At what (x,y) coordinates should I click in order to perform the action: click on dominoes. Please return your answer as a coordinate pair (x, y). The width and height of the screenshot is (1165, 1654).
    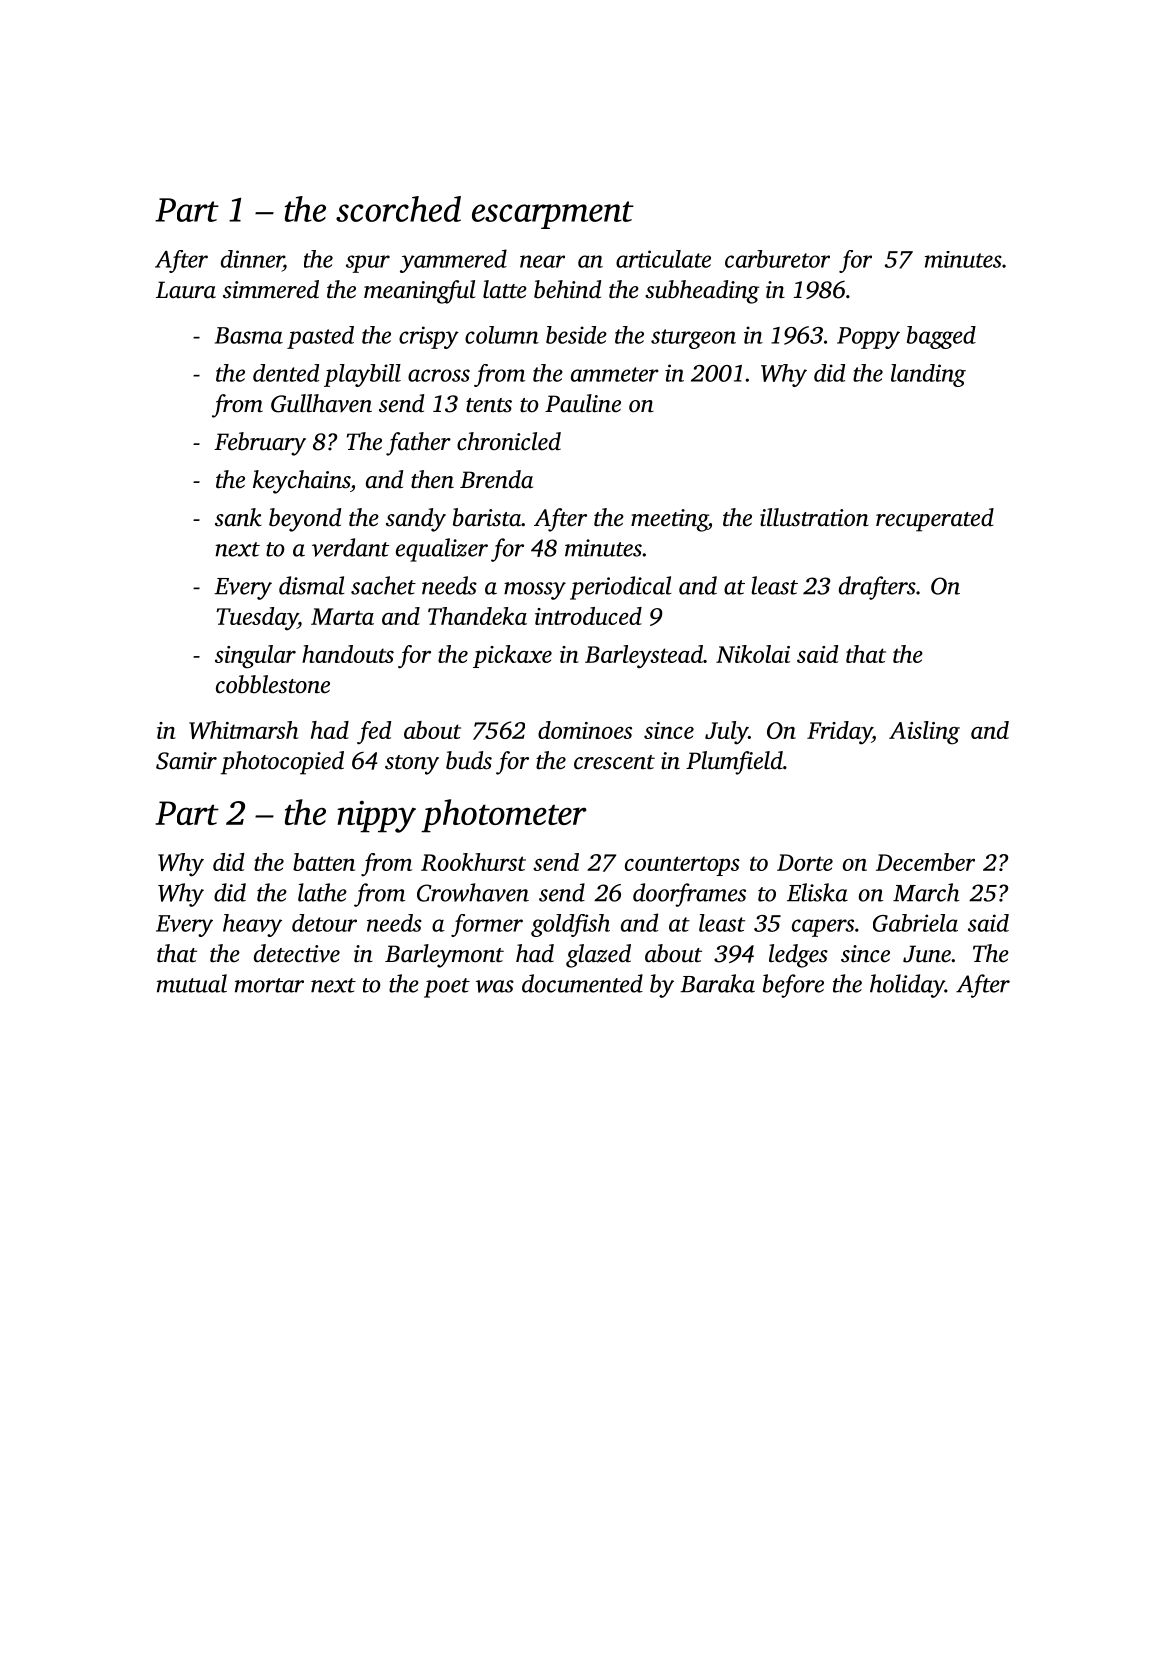
    Looking at the image, I should click on (585, 730).
